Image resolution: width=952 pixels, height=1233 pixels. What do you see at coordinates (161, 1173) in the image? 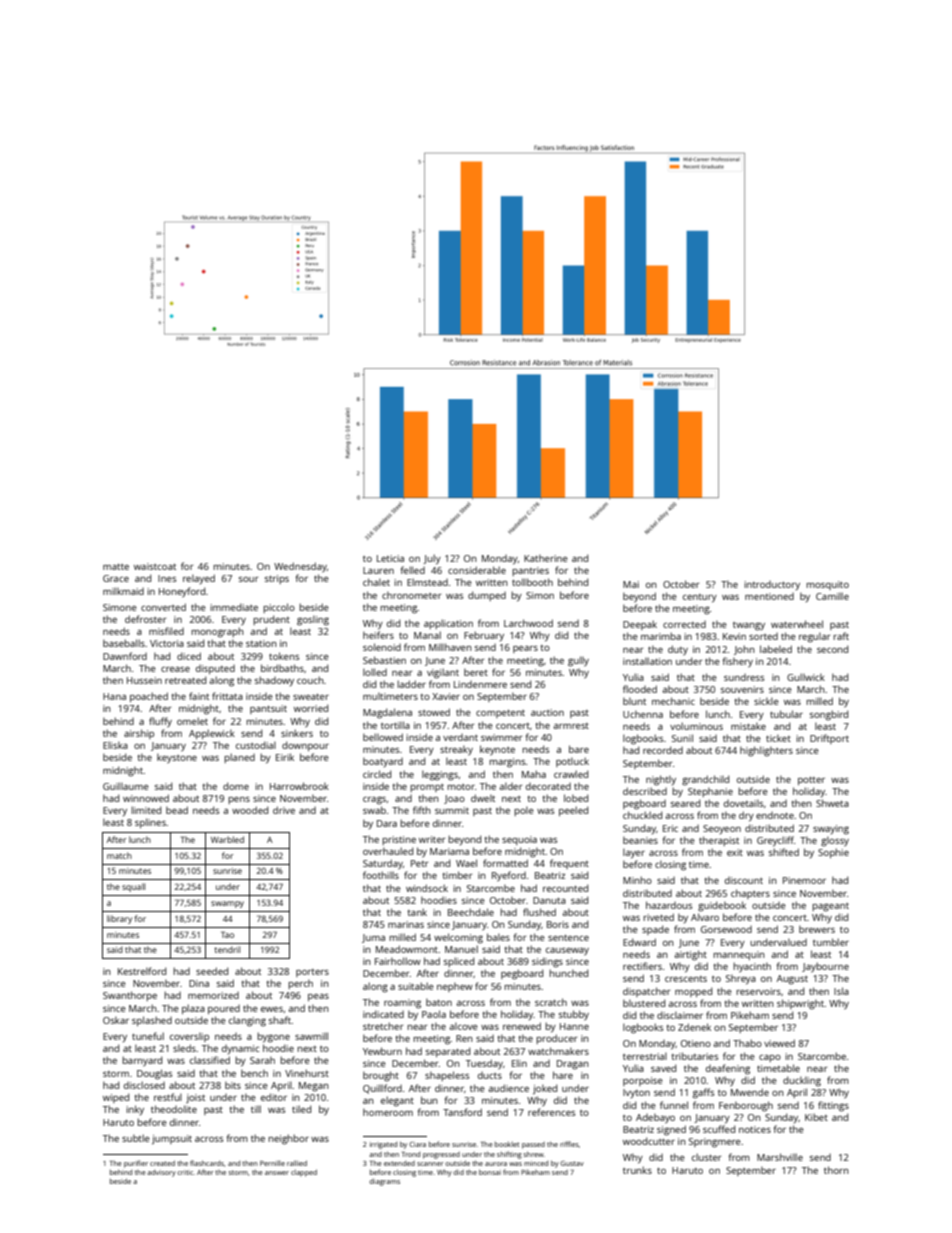
I see `advisory` at bounding box center [161, 1173].
